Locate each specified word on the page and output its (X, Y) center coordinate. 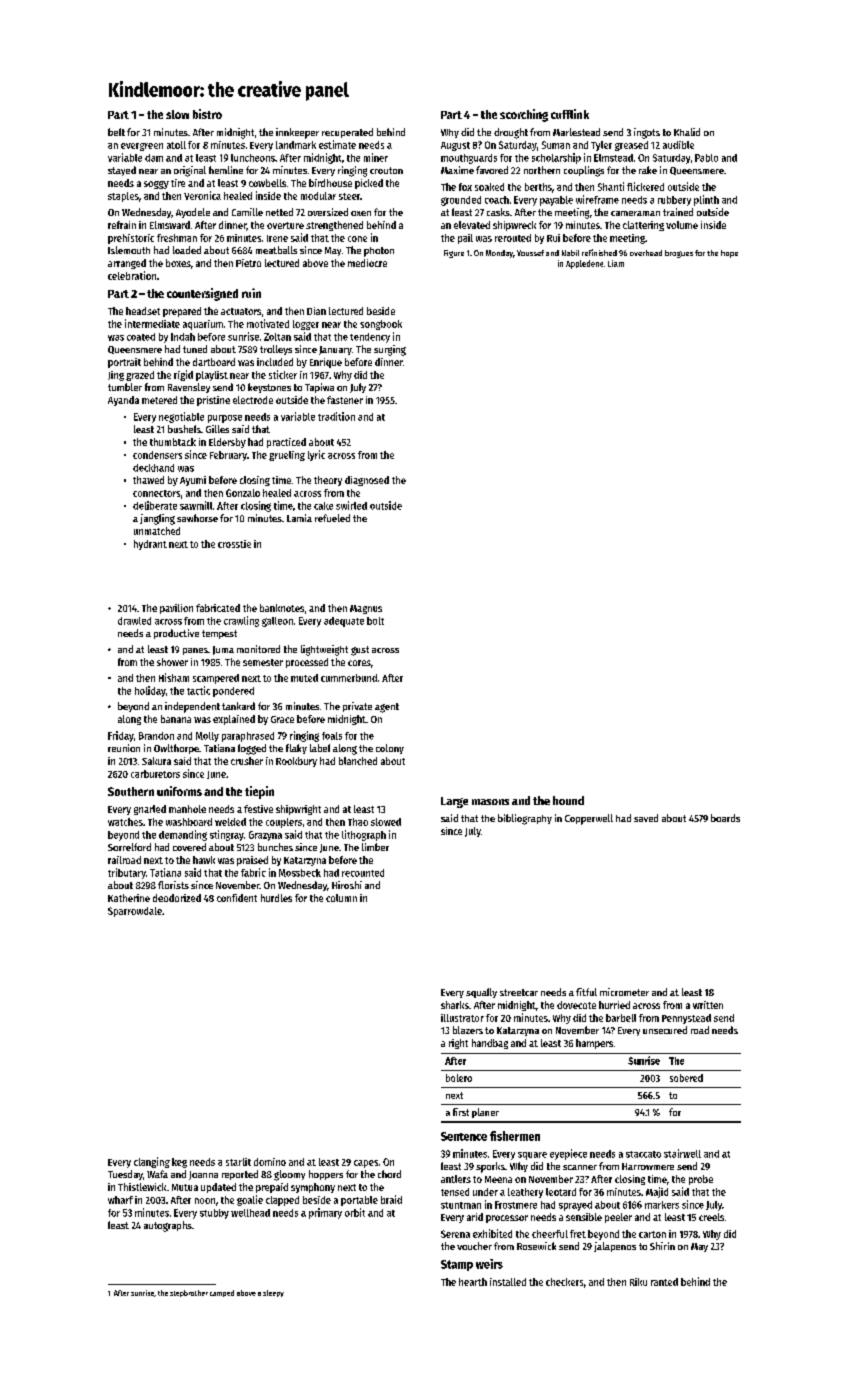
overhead (646, 253)
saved (646, 818)
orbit (355, 1212)
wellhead (250, 1213)
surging (390, 350)
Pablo (706, 158)
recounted (363, 873)
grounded (461, 201)
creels (711, 1217)
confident (237, 898)
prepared (182, 312)
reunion (124, 748)
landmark (296, 145)
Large (454, 802)
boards (725, 818)
